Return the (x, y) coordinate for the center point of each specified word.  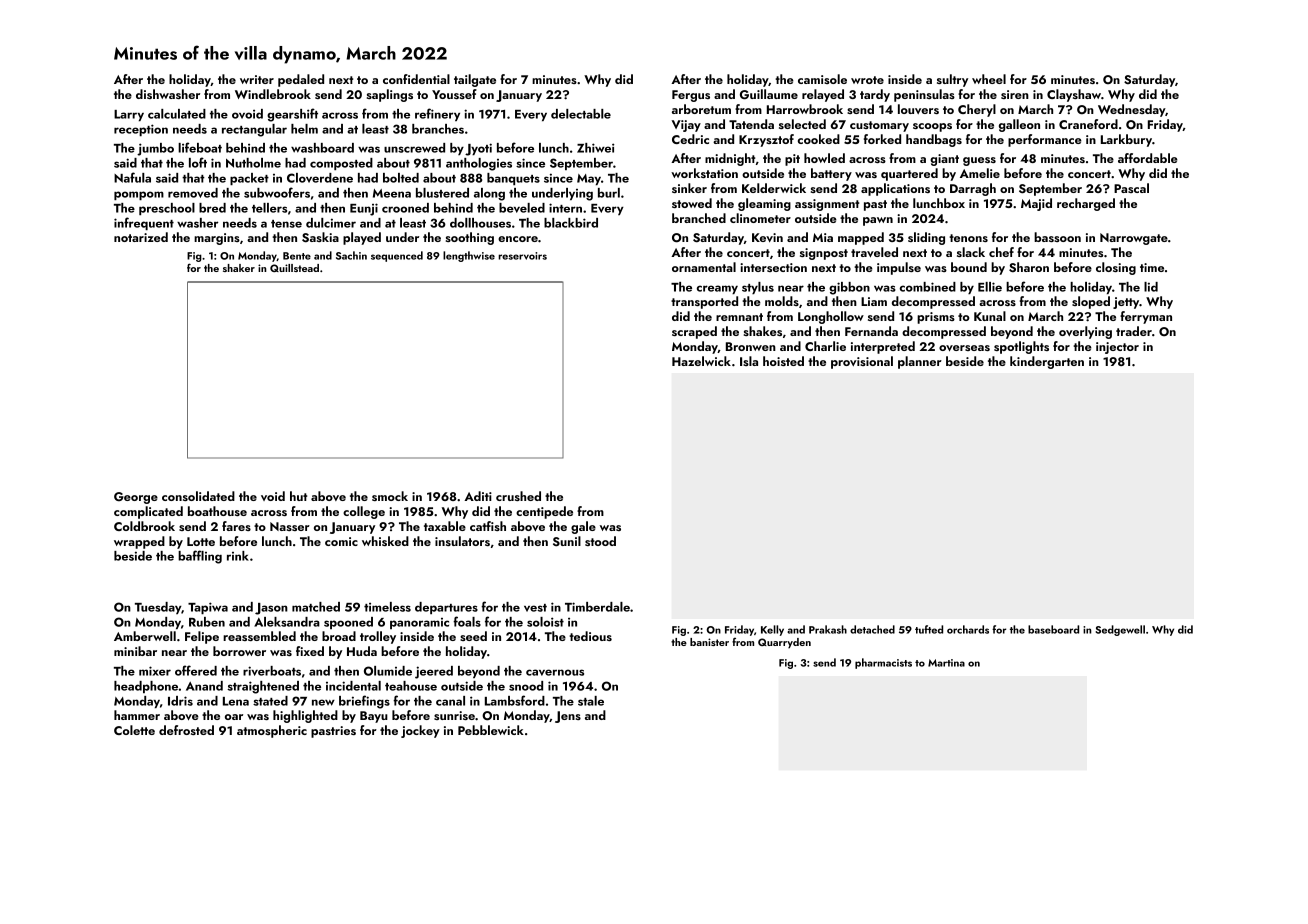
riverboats (272, 671)
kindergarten (1047, 362)
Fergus (691, 96)
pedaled (301, 80)
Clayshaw (1074, 95)
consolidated (198, 496)
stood (600, 541)
